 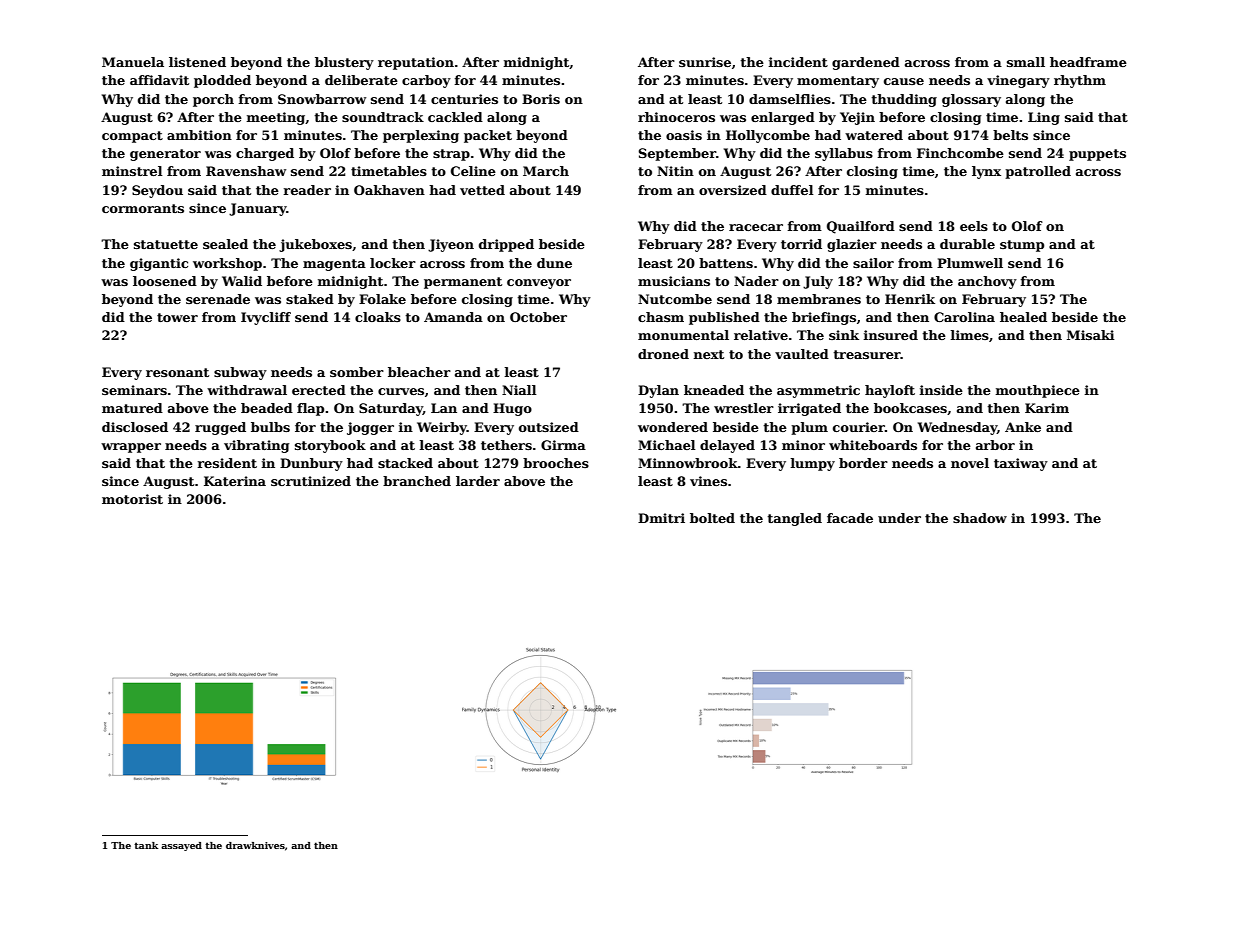 What do you see at coordinates (899, 518) in the document?
I see `under` at bounding box center [899, 518].
